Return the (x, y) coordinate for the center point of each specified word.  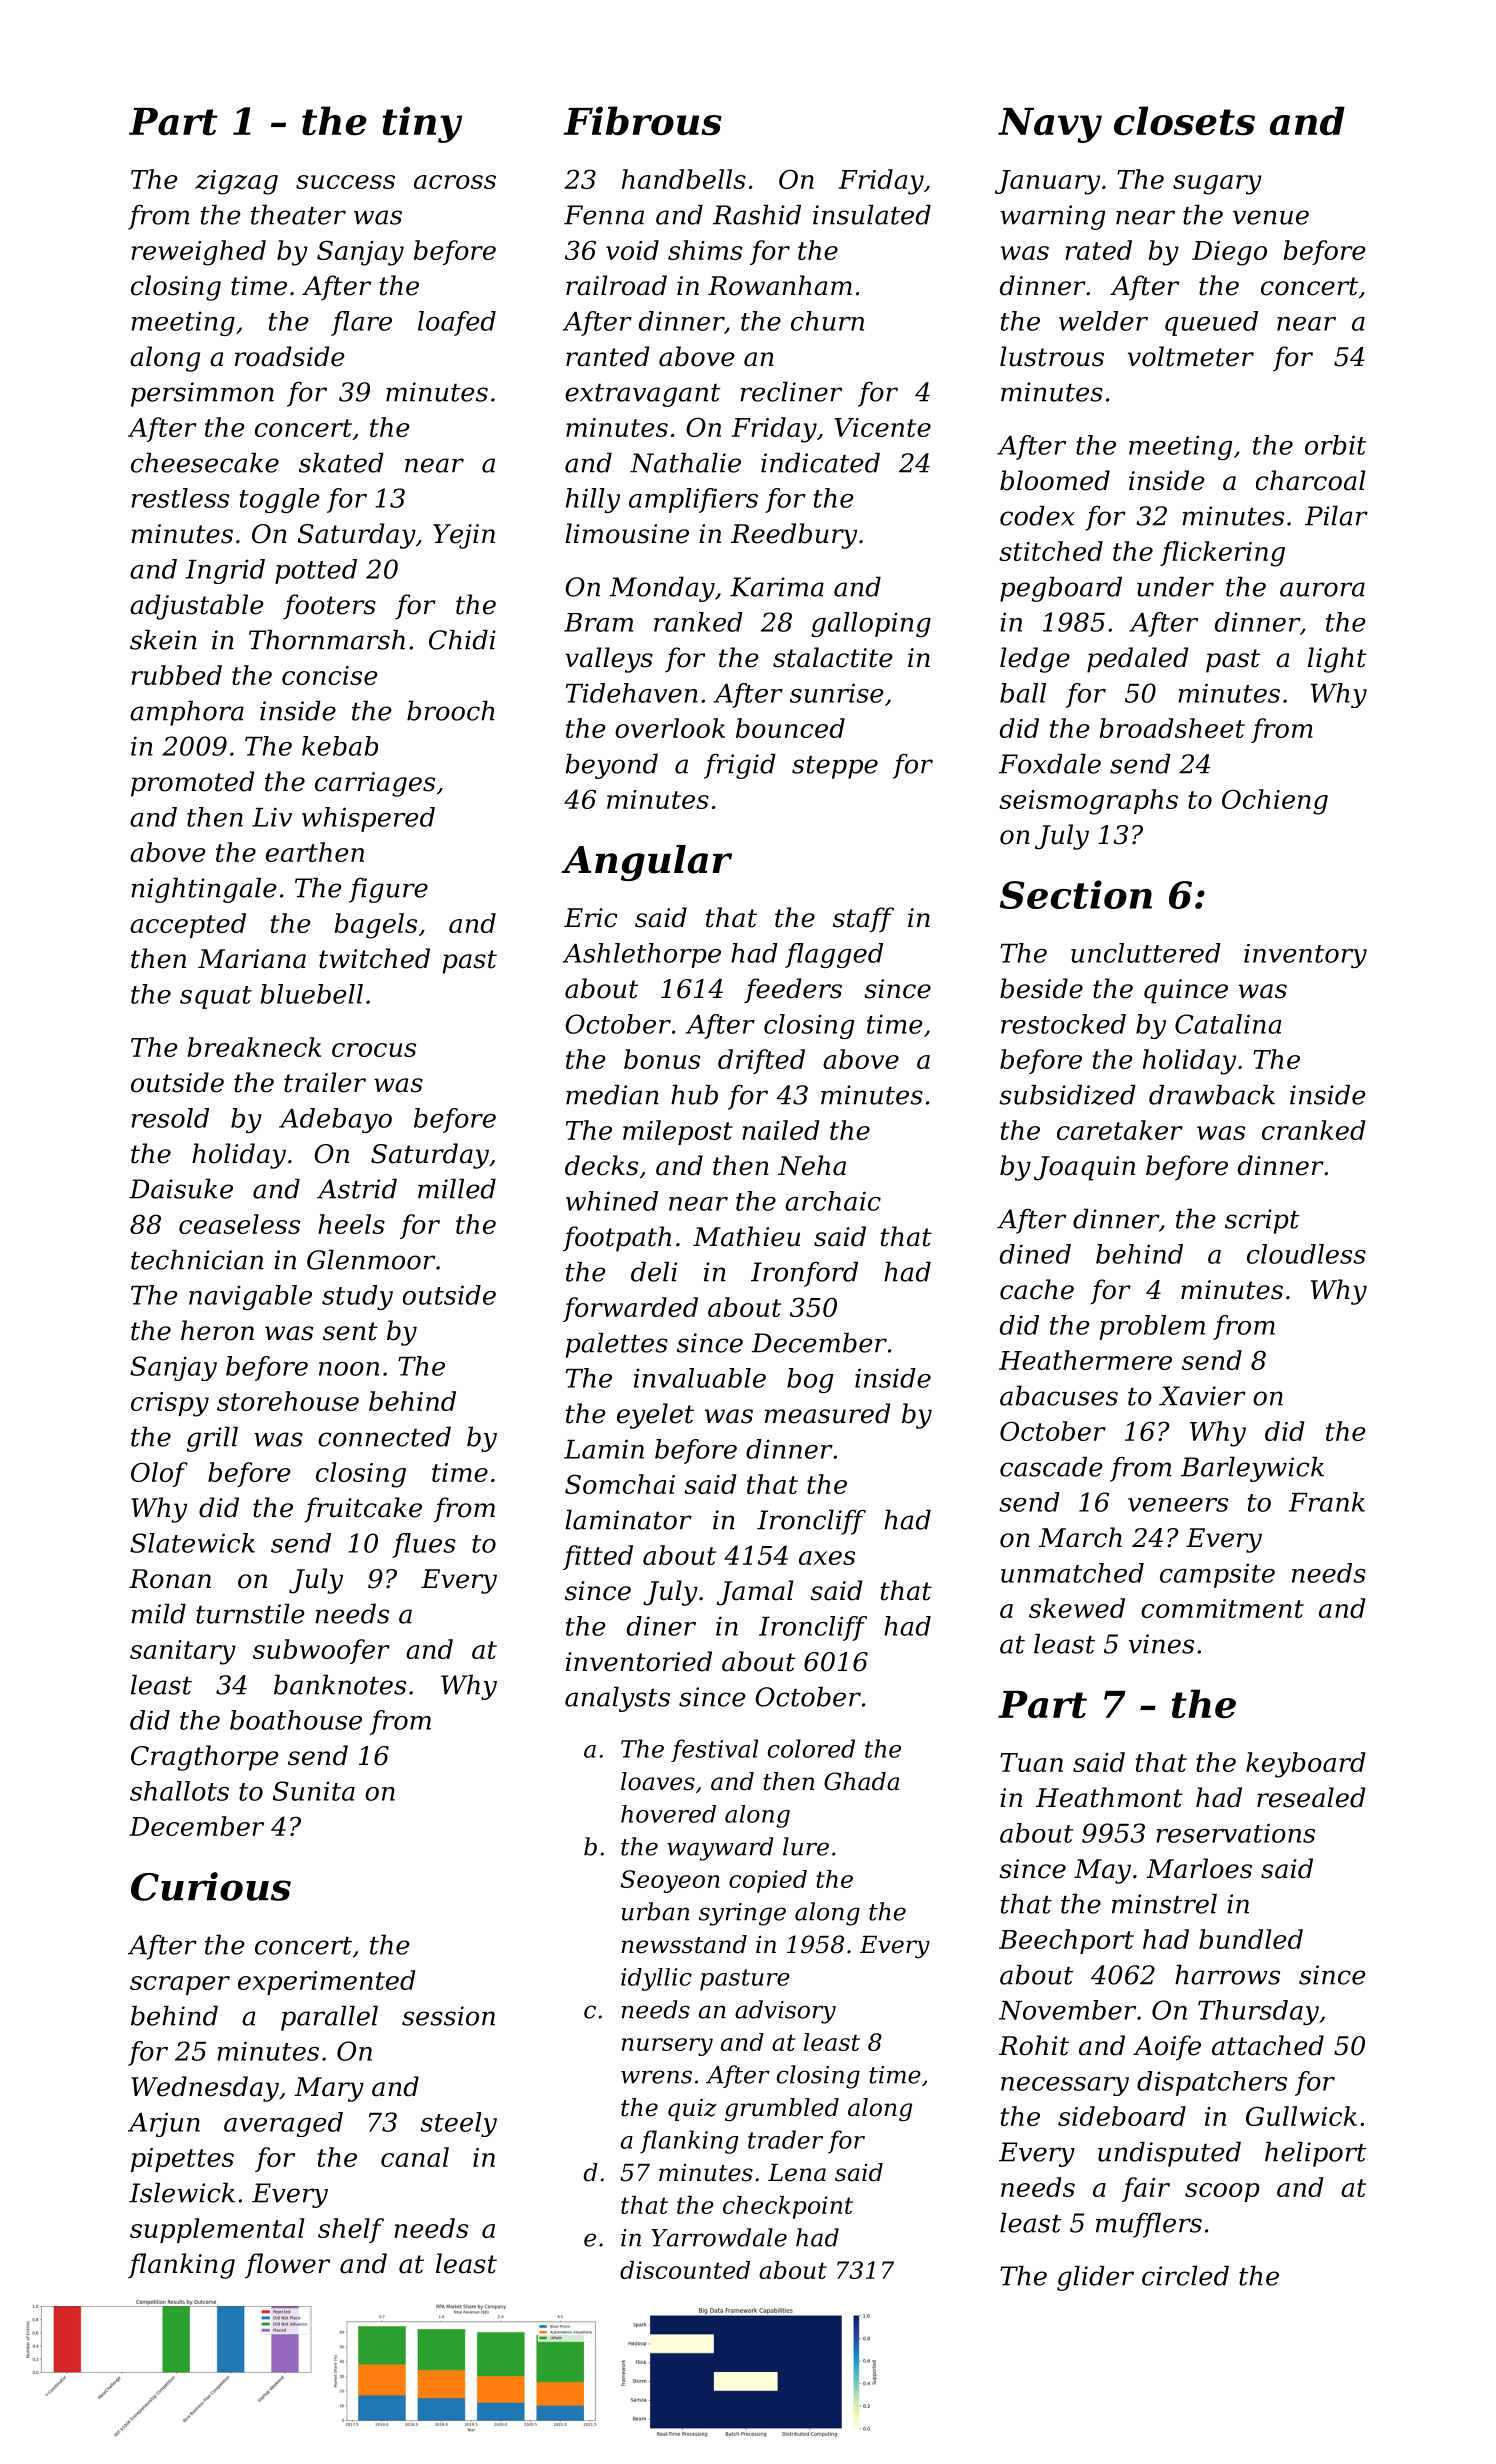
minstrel (1164, 1903)
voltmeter (1191, 356)
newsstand (684, 1944)
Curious (211, 1886)
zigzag (236, 182)
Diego (1229, 253)
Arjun (164, 2124)
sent (350, 1331)
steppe (835, 767)
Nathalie (685, 462)
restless (180, 498)
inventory (1305, 956)
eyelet (655, 1416)
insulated (872, 214)
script (1262, 1221)
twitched (374, 958)
